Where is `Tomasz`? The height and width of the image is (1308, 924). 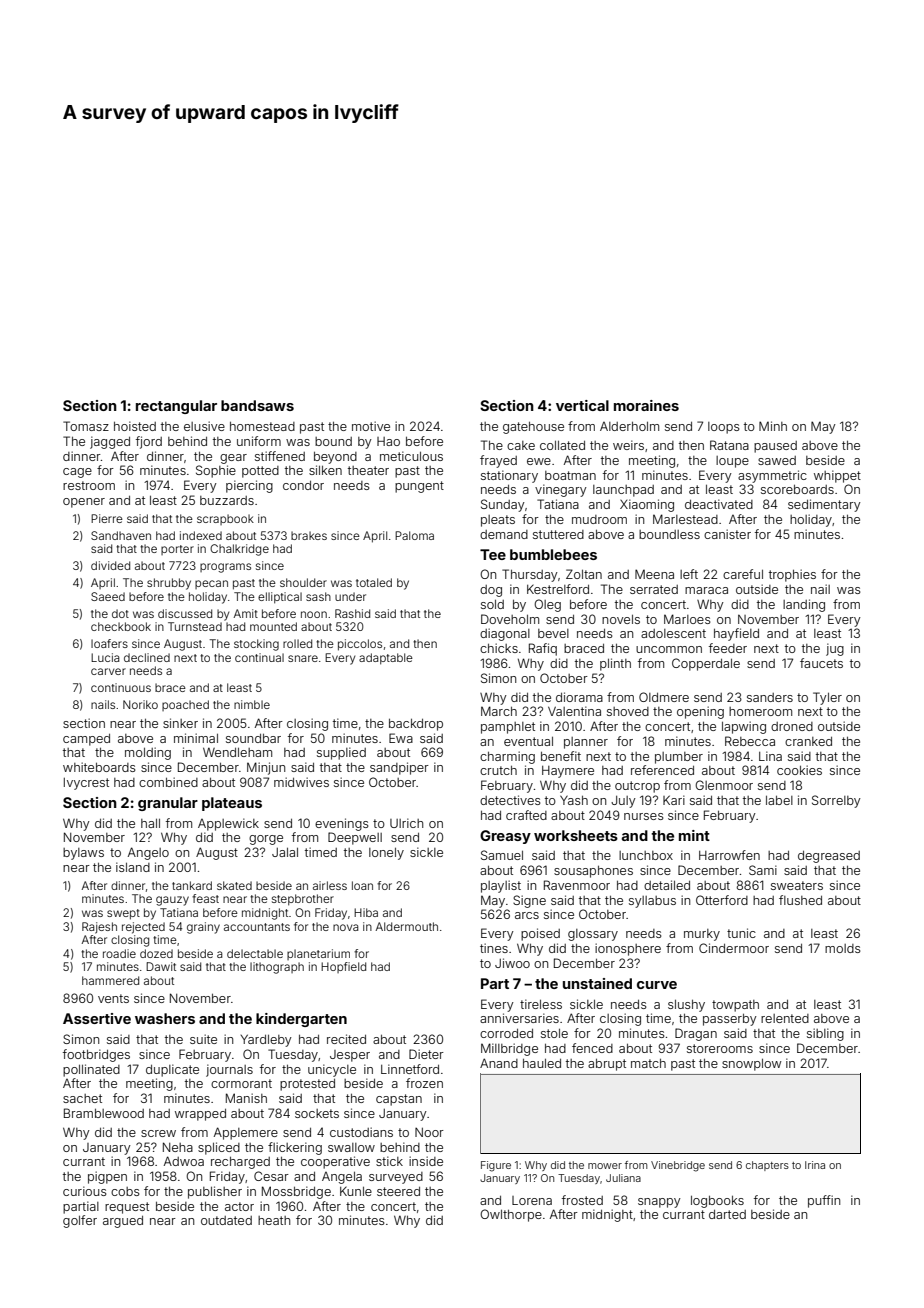 Tomasz is located at coordinates (86, 426).
